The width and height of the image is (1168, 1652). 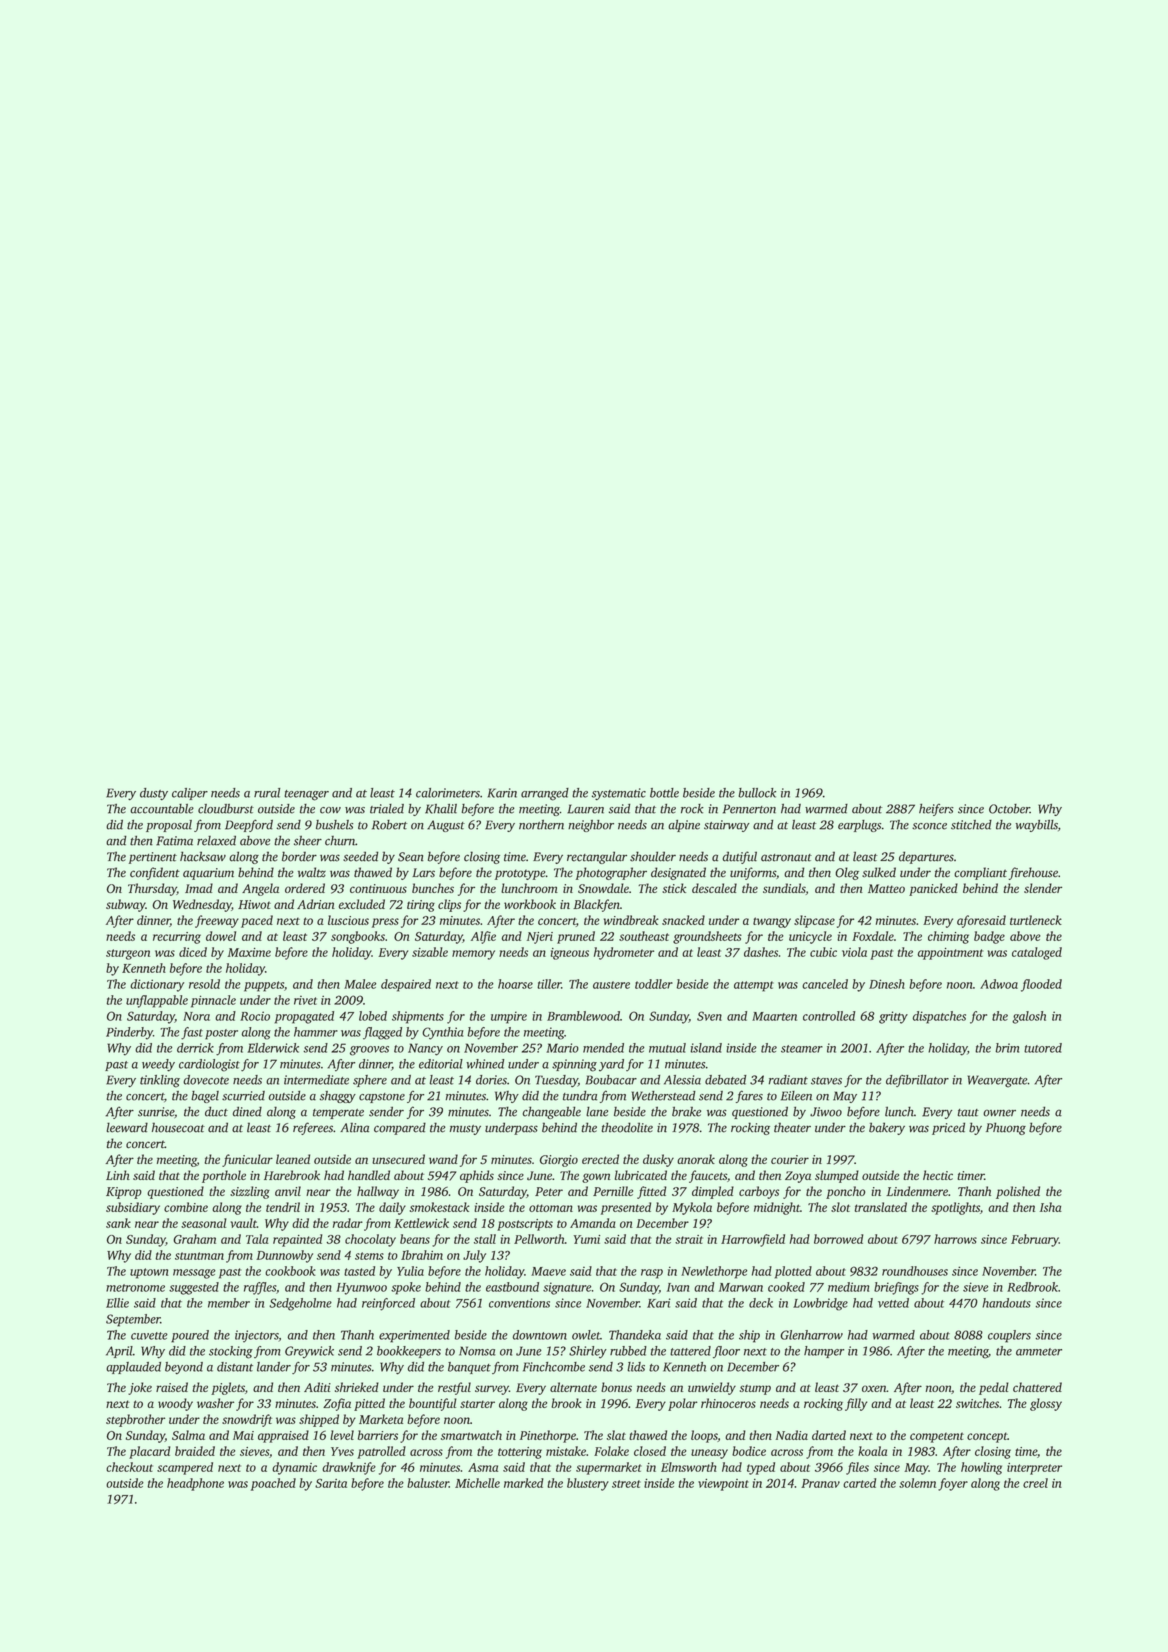 What do you see at coordinates (540, 1335) in the image?
I see `downtown` at bounding box center [540, 1335].
